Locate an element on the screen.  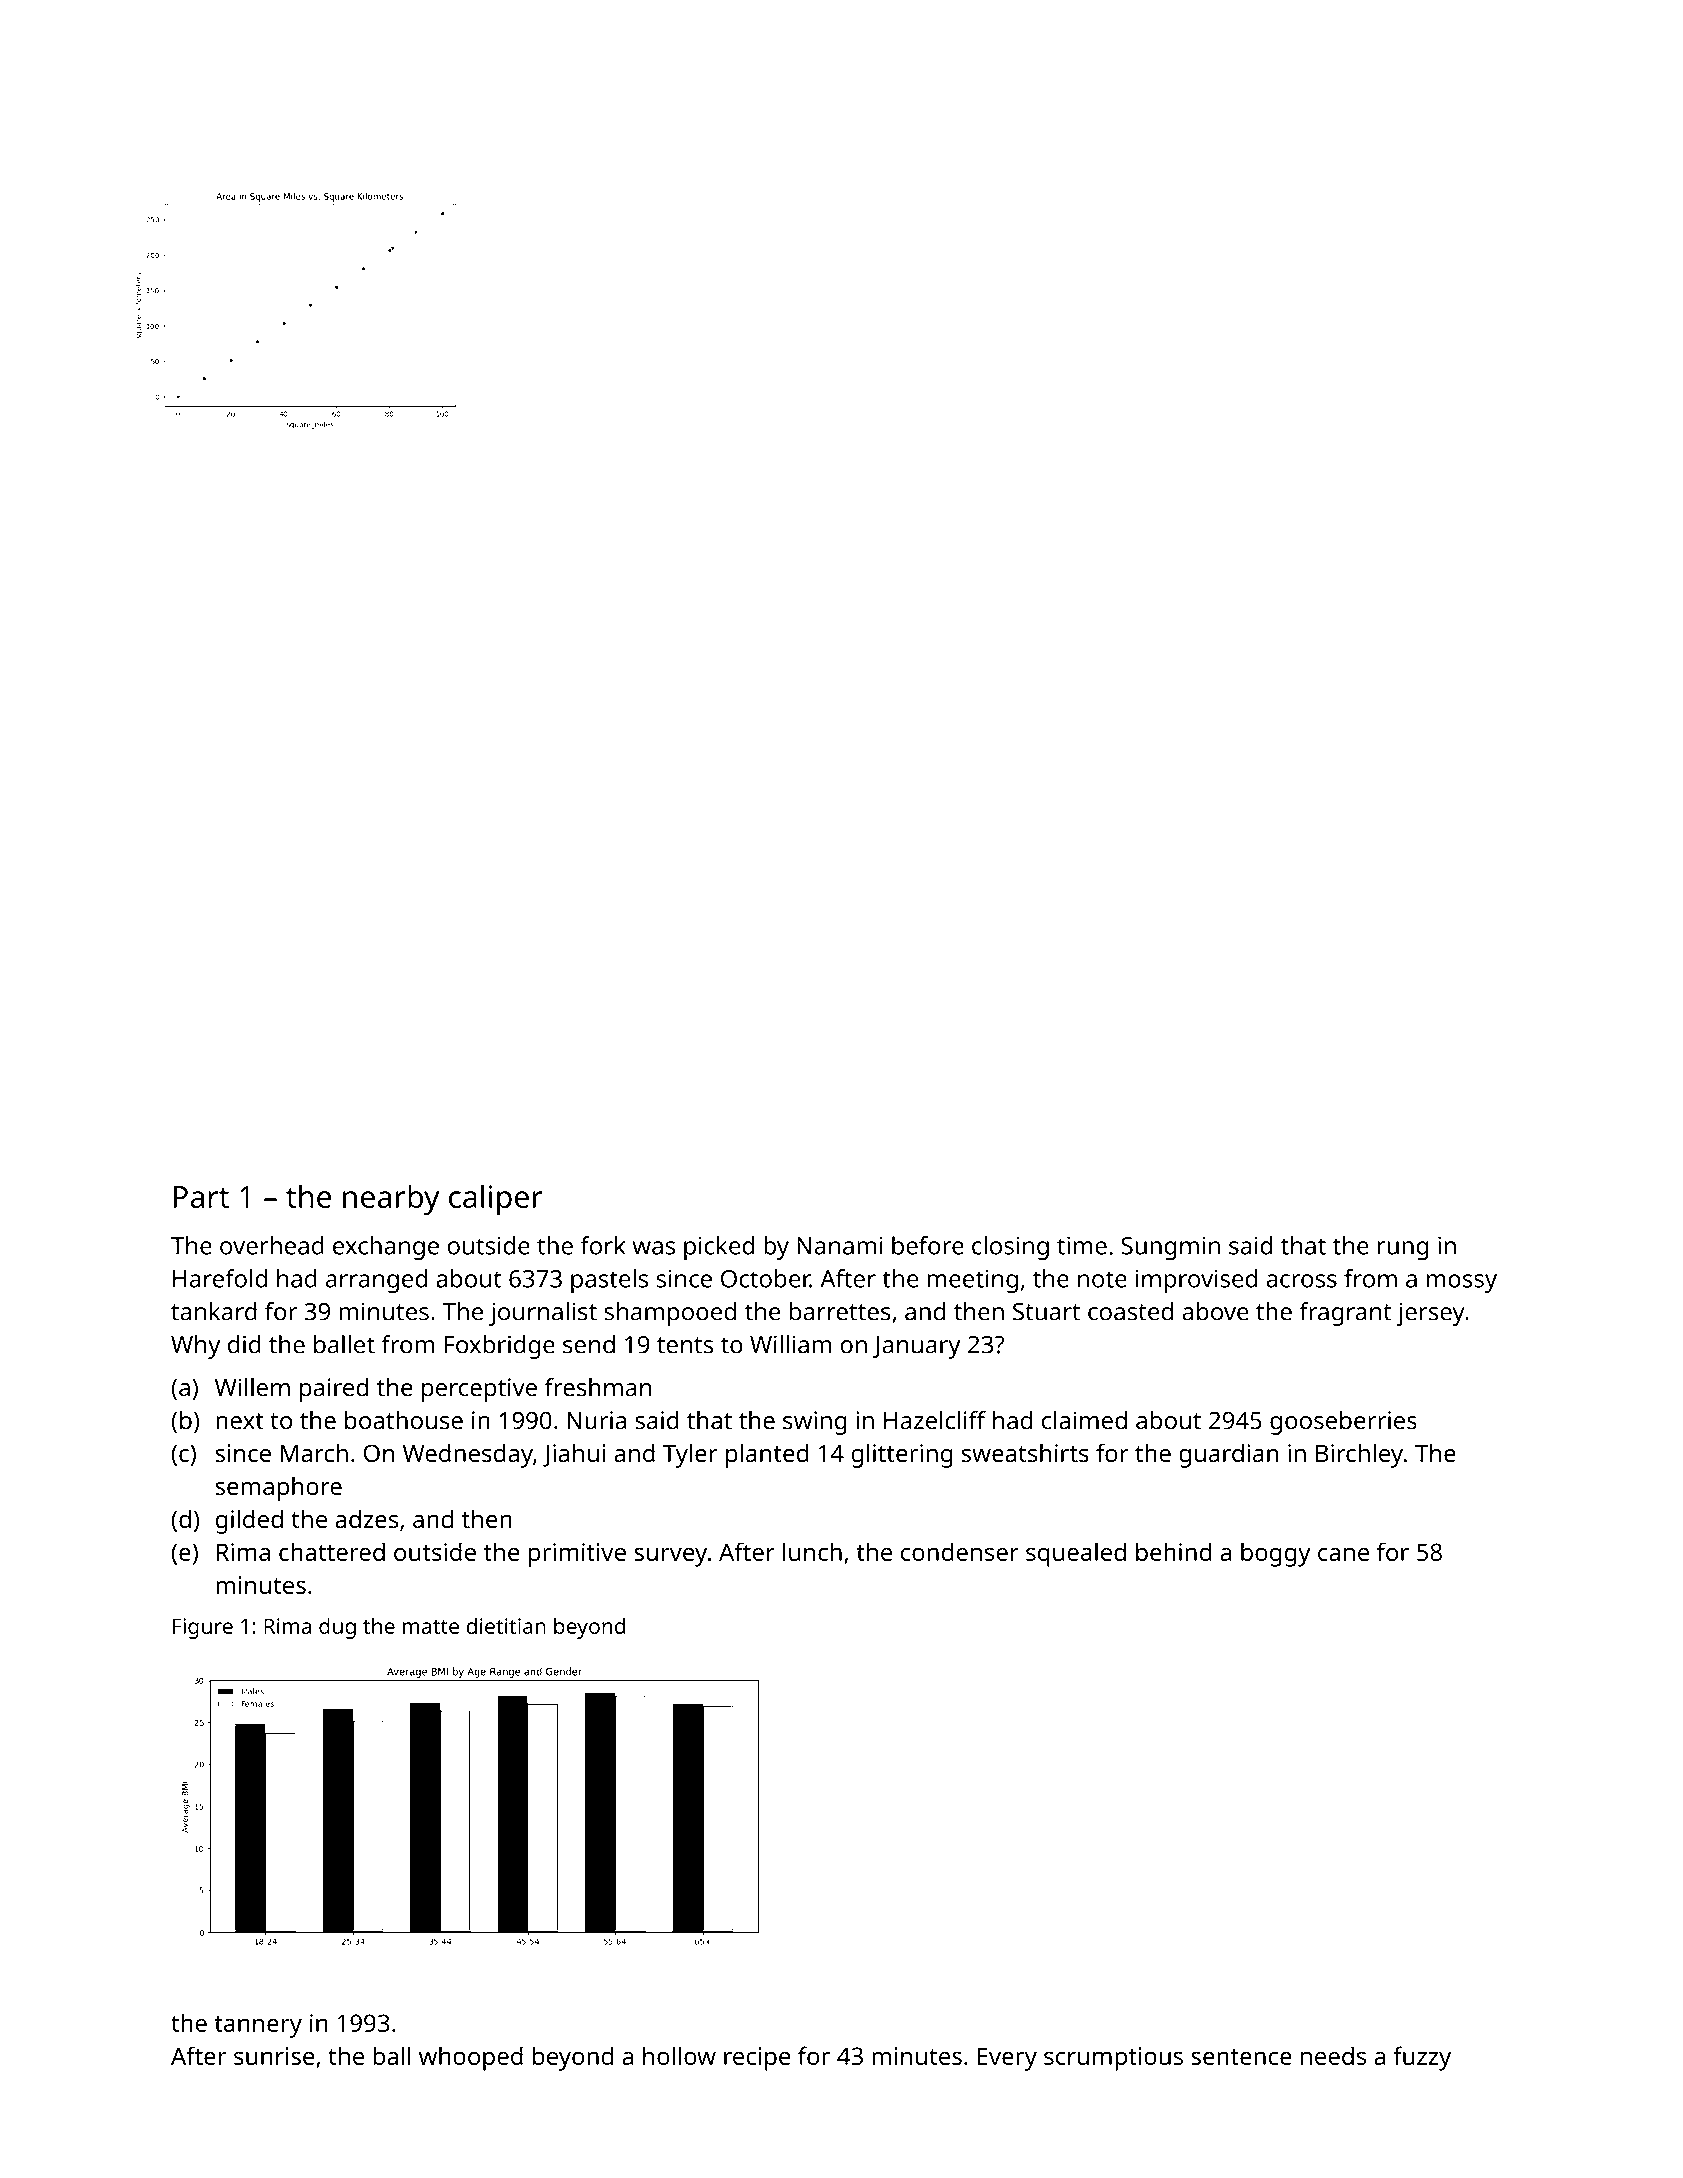
Every is located at coordinates (1007, 2059).
